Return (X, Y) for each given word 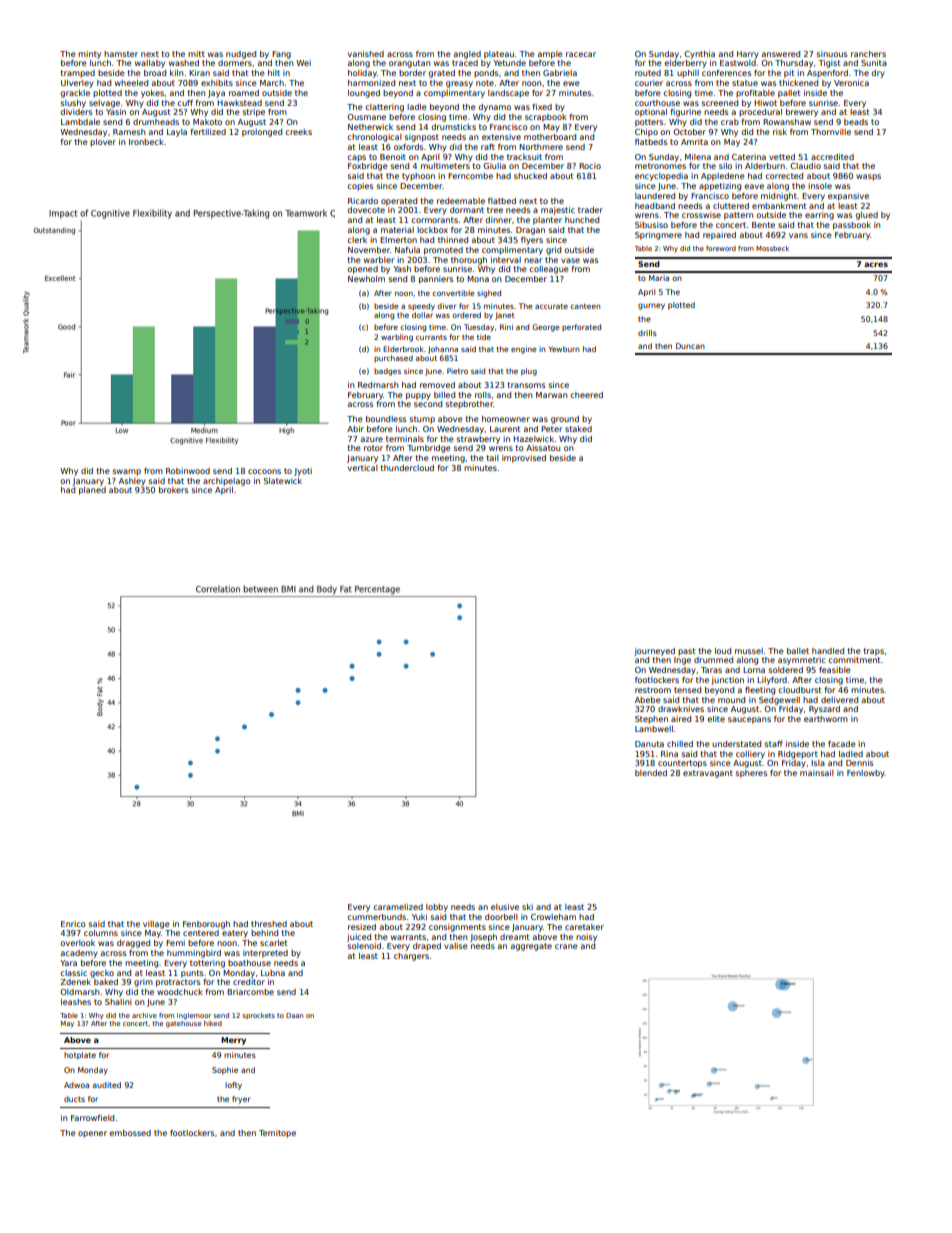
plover (103, 143)
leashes (76, 1002)
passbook (852, 226)
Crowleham (553, 917)
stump (422, 420)
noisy (586, 938)
